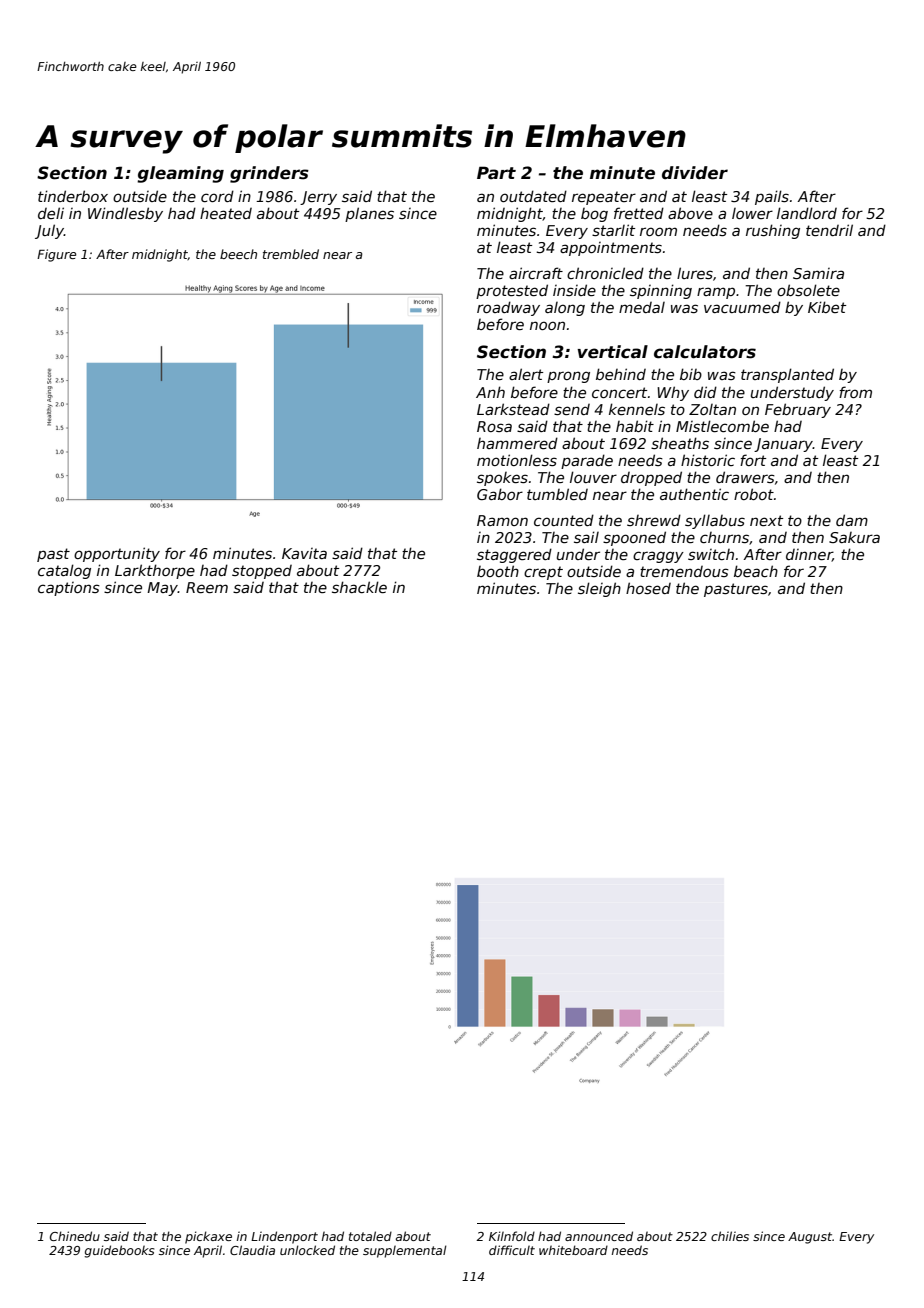  What do you see at coordinates (730, 1236) in the image?
I see `chilies` at bounding box center [730, 1236].
